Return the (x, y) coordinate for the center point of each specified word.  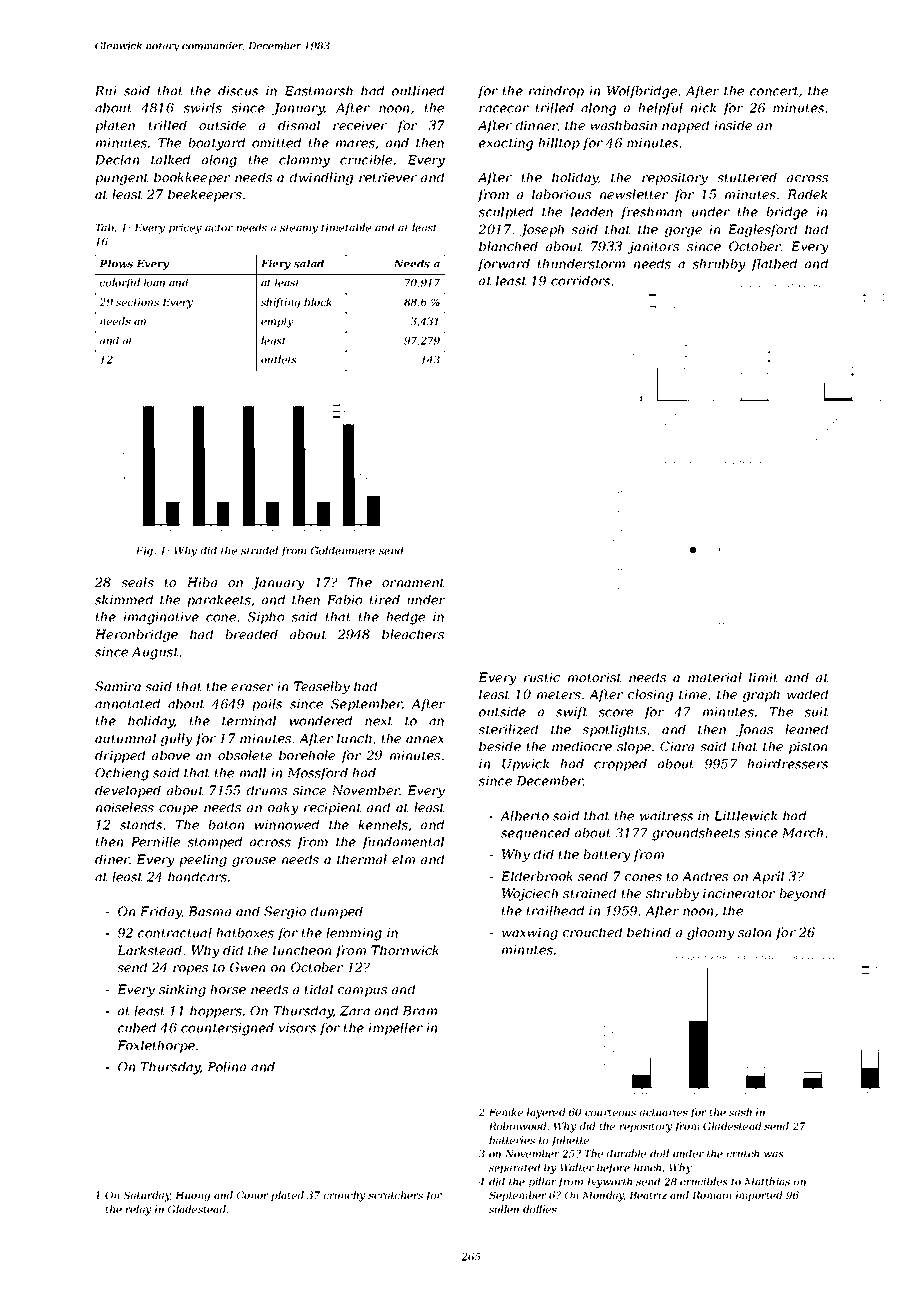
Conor (253, 1195)
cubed (137, 1028)
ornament (413, 582)
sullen (504, 1209)
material (715, 677)
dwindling (321, 178)
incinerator (739, 893)
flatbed (774, 265)
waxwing (530, 933)
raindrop (556, 92)
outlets (279, 359)
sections (137, 302)
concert (774, 91)
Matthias (767, 1181)
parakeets (219, 601)
